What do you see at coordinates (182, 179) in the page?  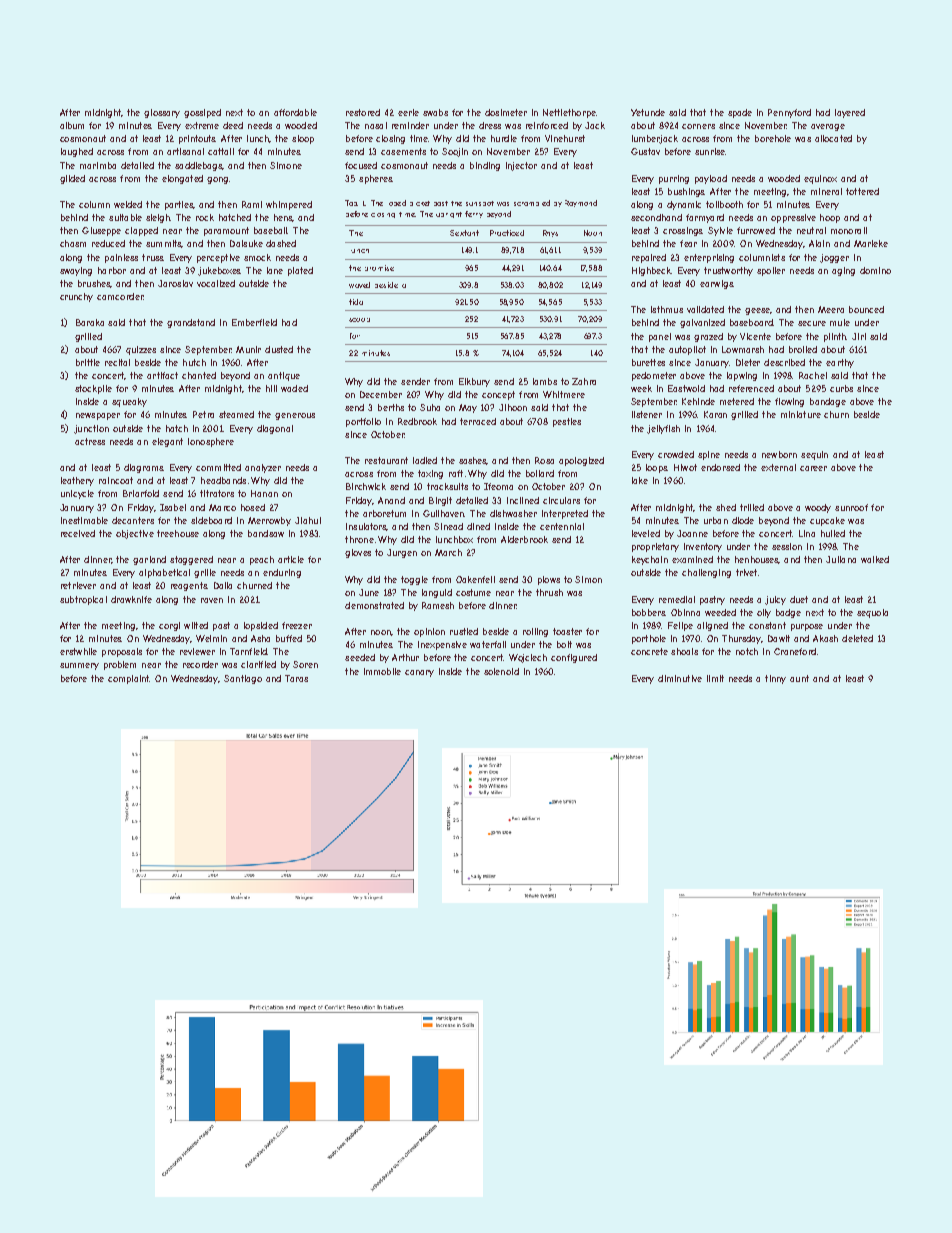 I see `elongated` at bounding box center [182, 179].
